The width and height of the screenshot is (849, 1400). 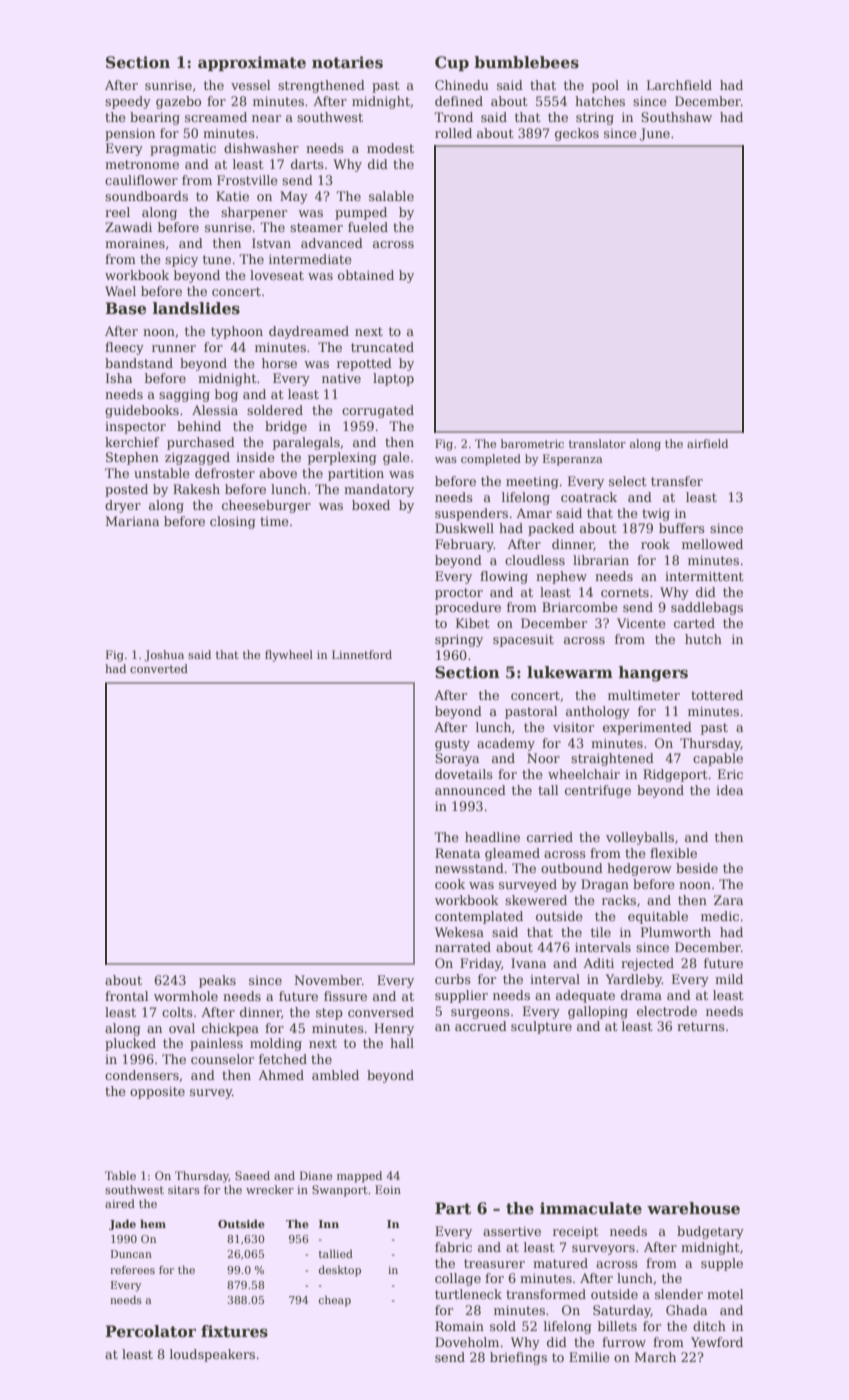 What do you see at coordinates (464, 545) in the screenshot?
I see `February` at bounding box center [464, 545].
